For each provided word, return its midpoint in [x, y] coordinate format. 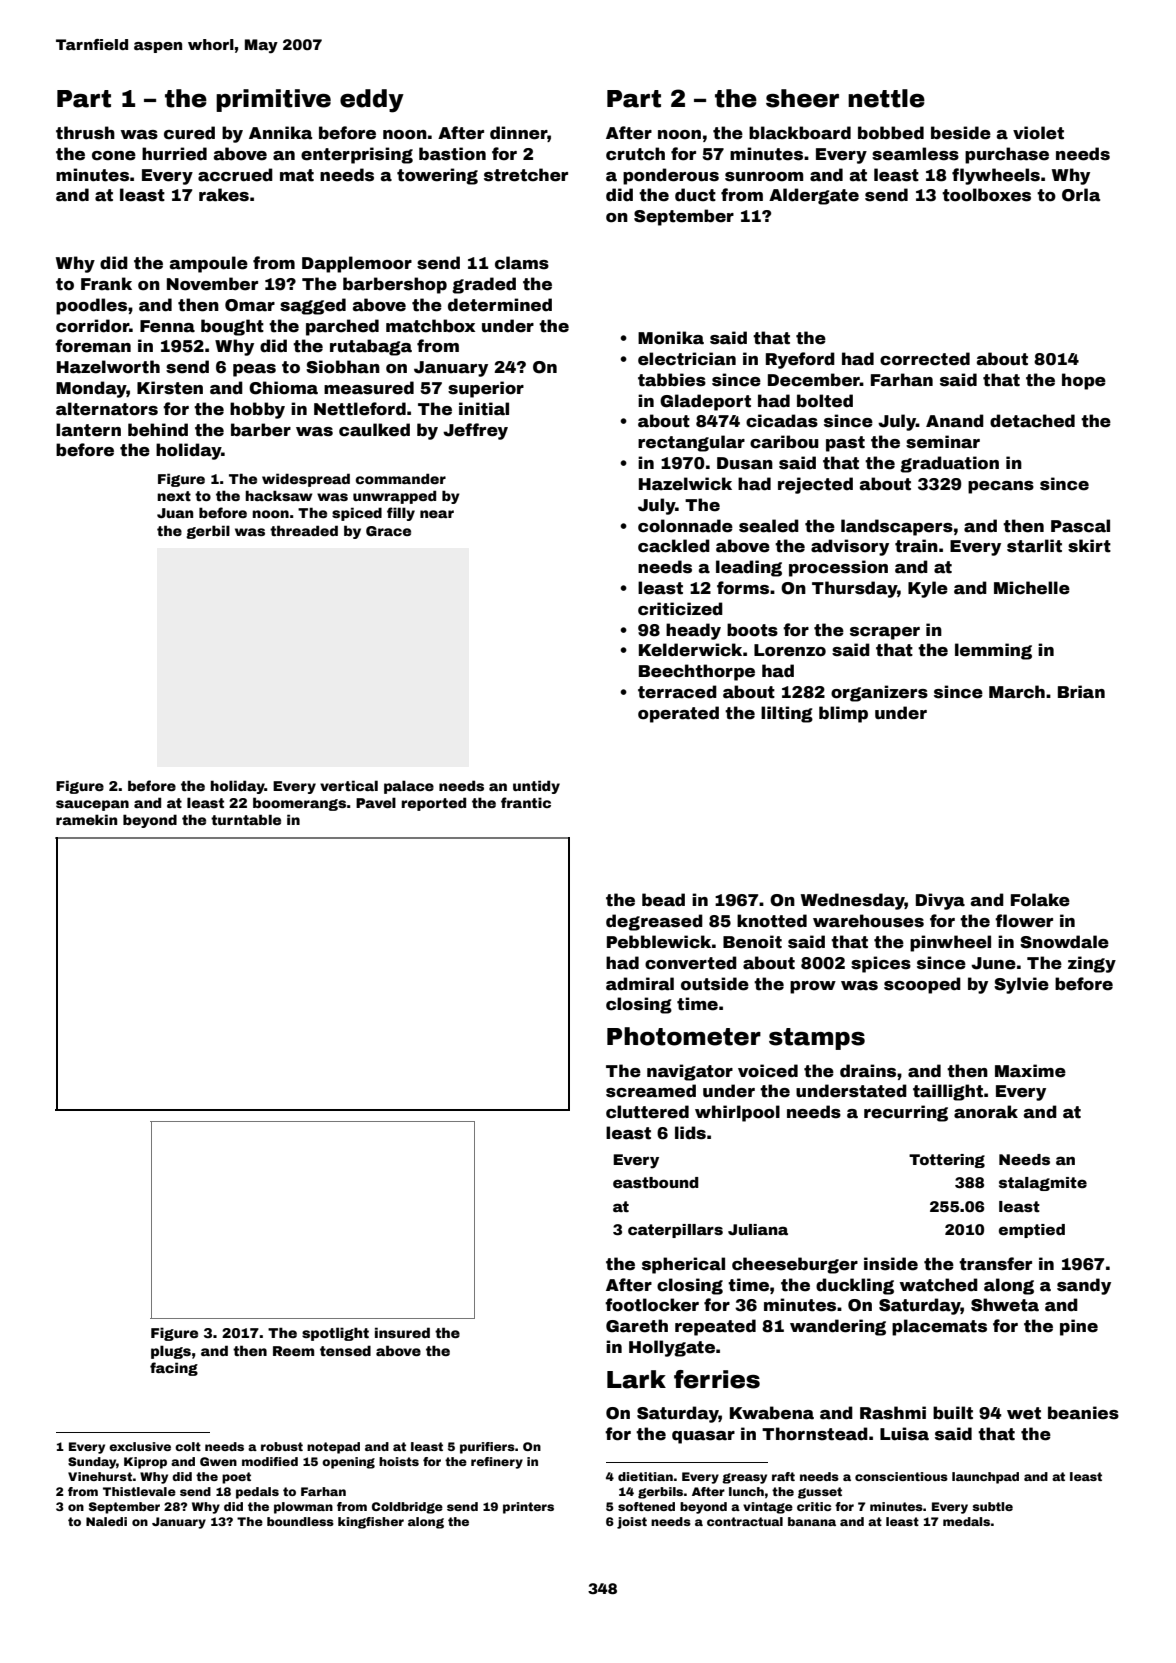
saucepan [92, 805]
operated [678, 714]
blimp [843, 714]
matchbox [430, 326]
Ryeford [800, 360]
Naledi [106, 1521]
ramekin [86, 819]
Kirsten [170, 388]
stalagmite [1043, 1184]
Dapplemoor [357, 264]
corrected [925, 359]
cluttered [647, 1112]
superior [486, 389]
